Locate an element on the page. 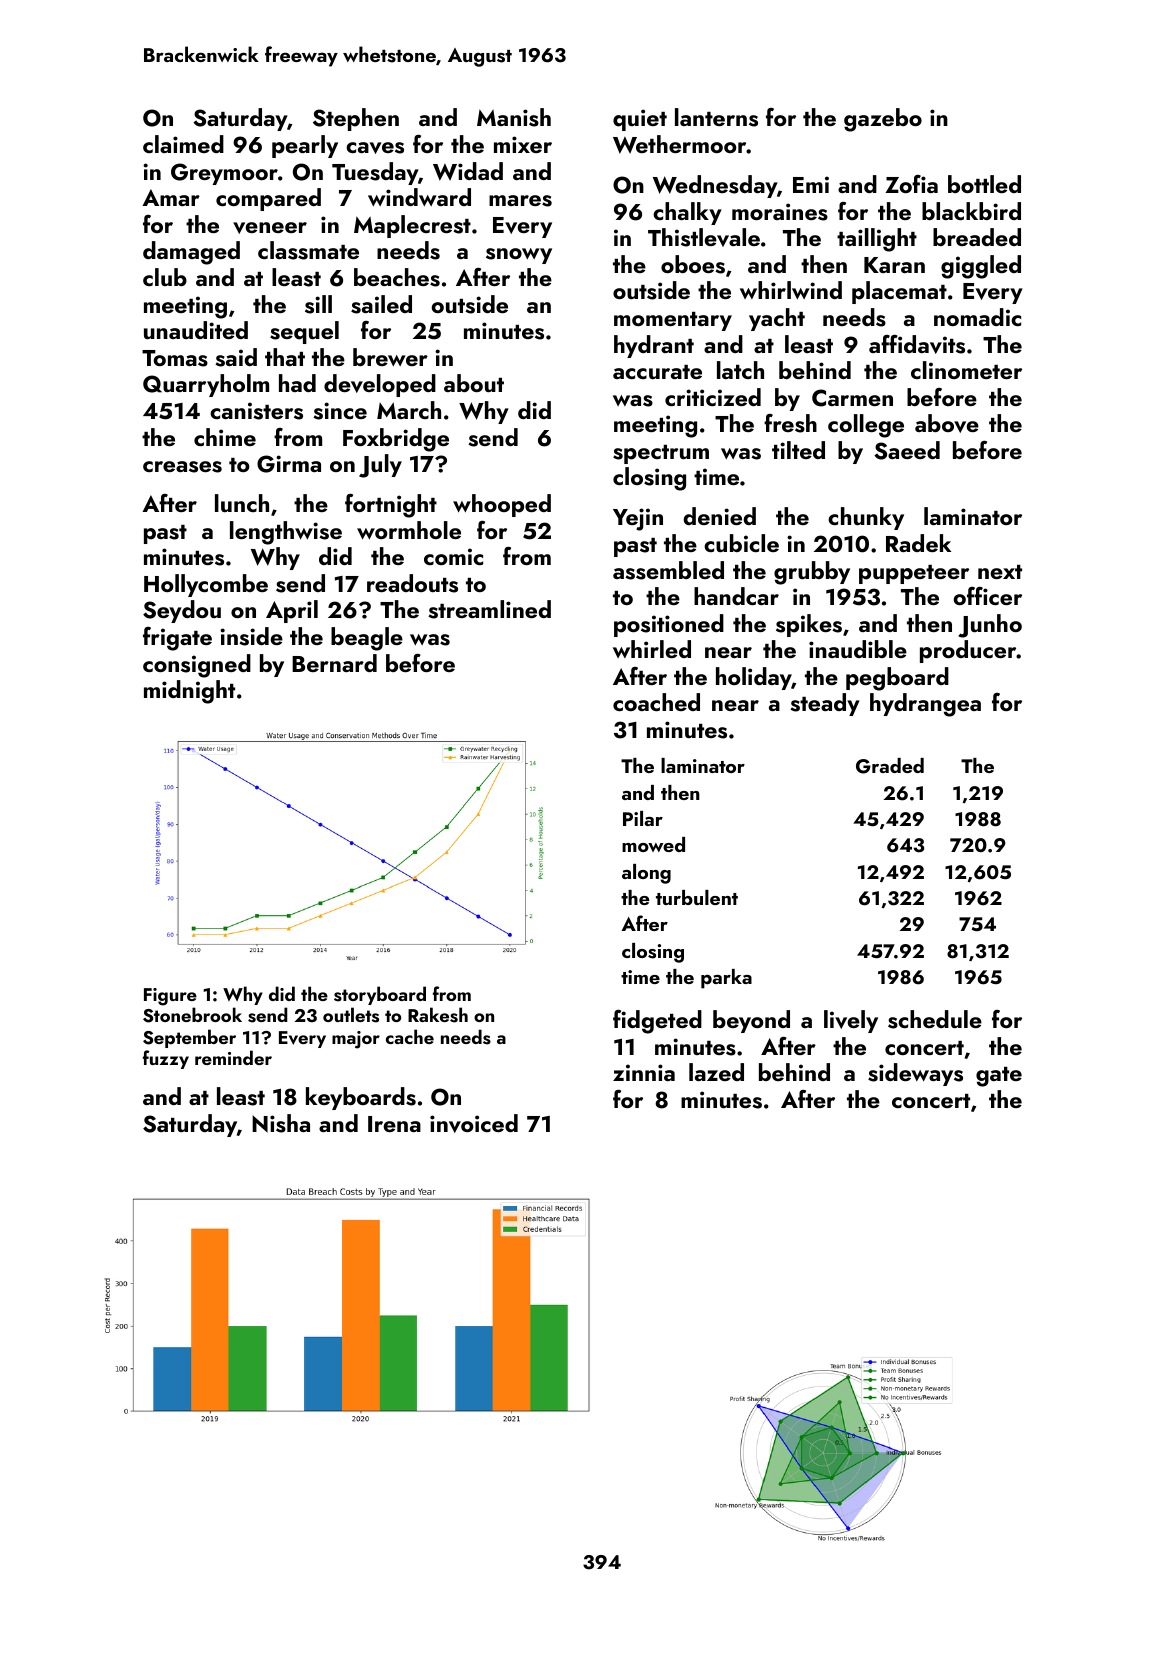 The width and height of the page is (1165, 1654). along is located at coordinates (646, 874).
